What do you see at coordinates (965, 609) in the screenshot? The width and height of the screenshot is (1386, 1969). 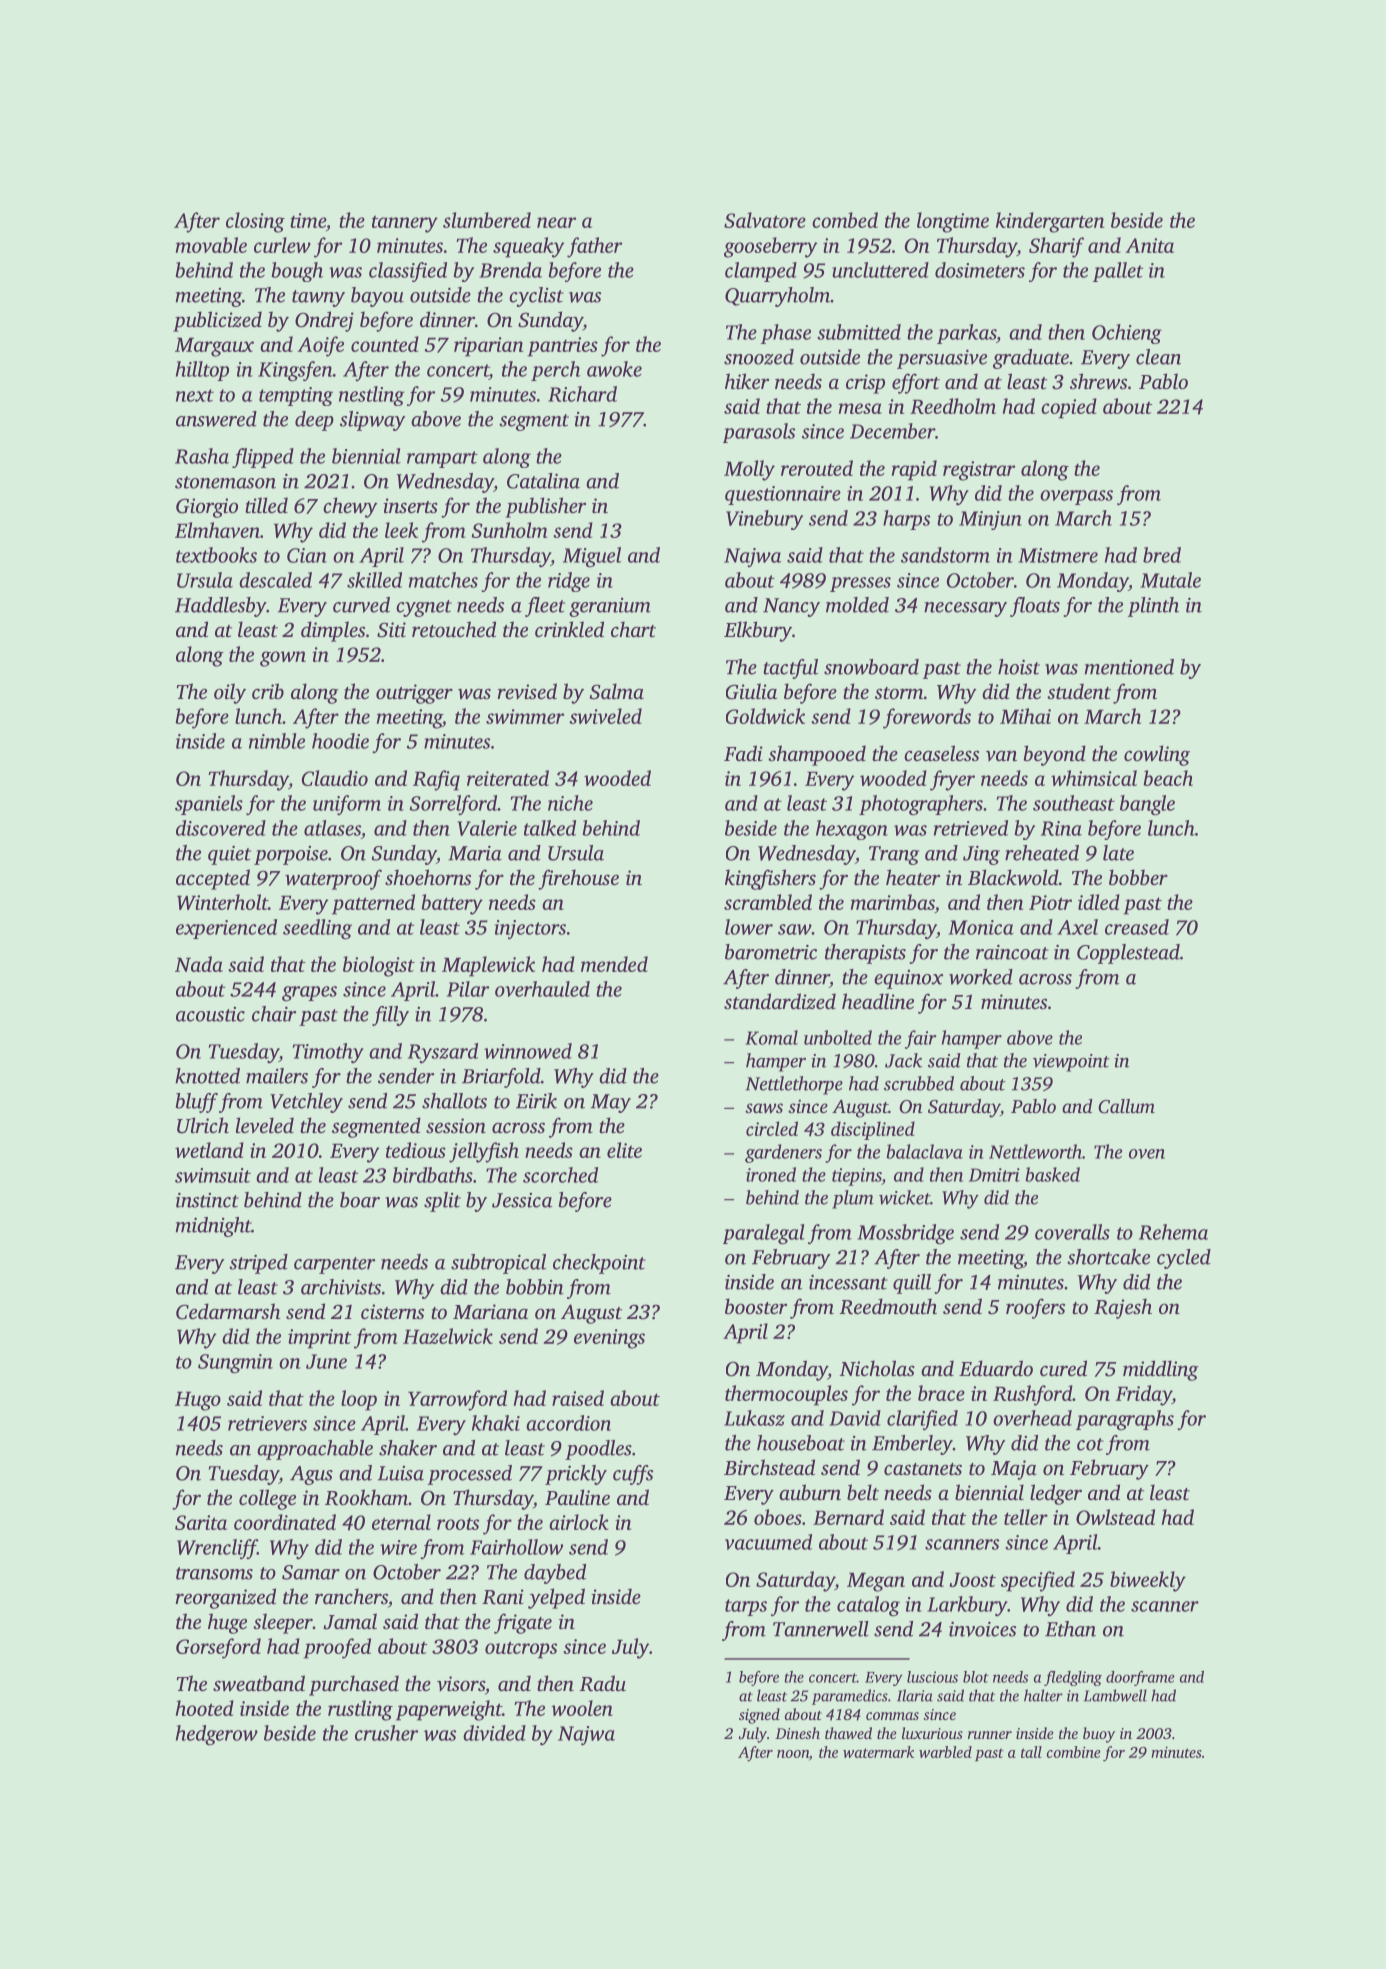 I see `necessary` at bounding box center [965, 609].
